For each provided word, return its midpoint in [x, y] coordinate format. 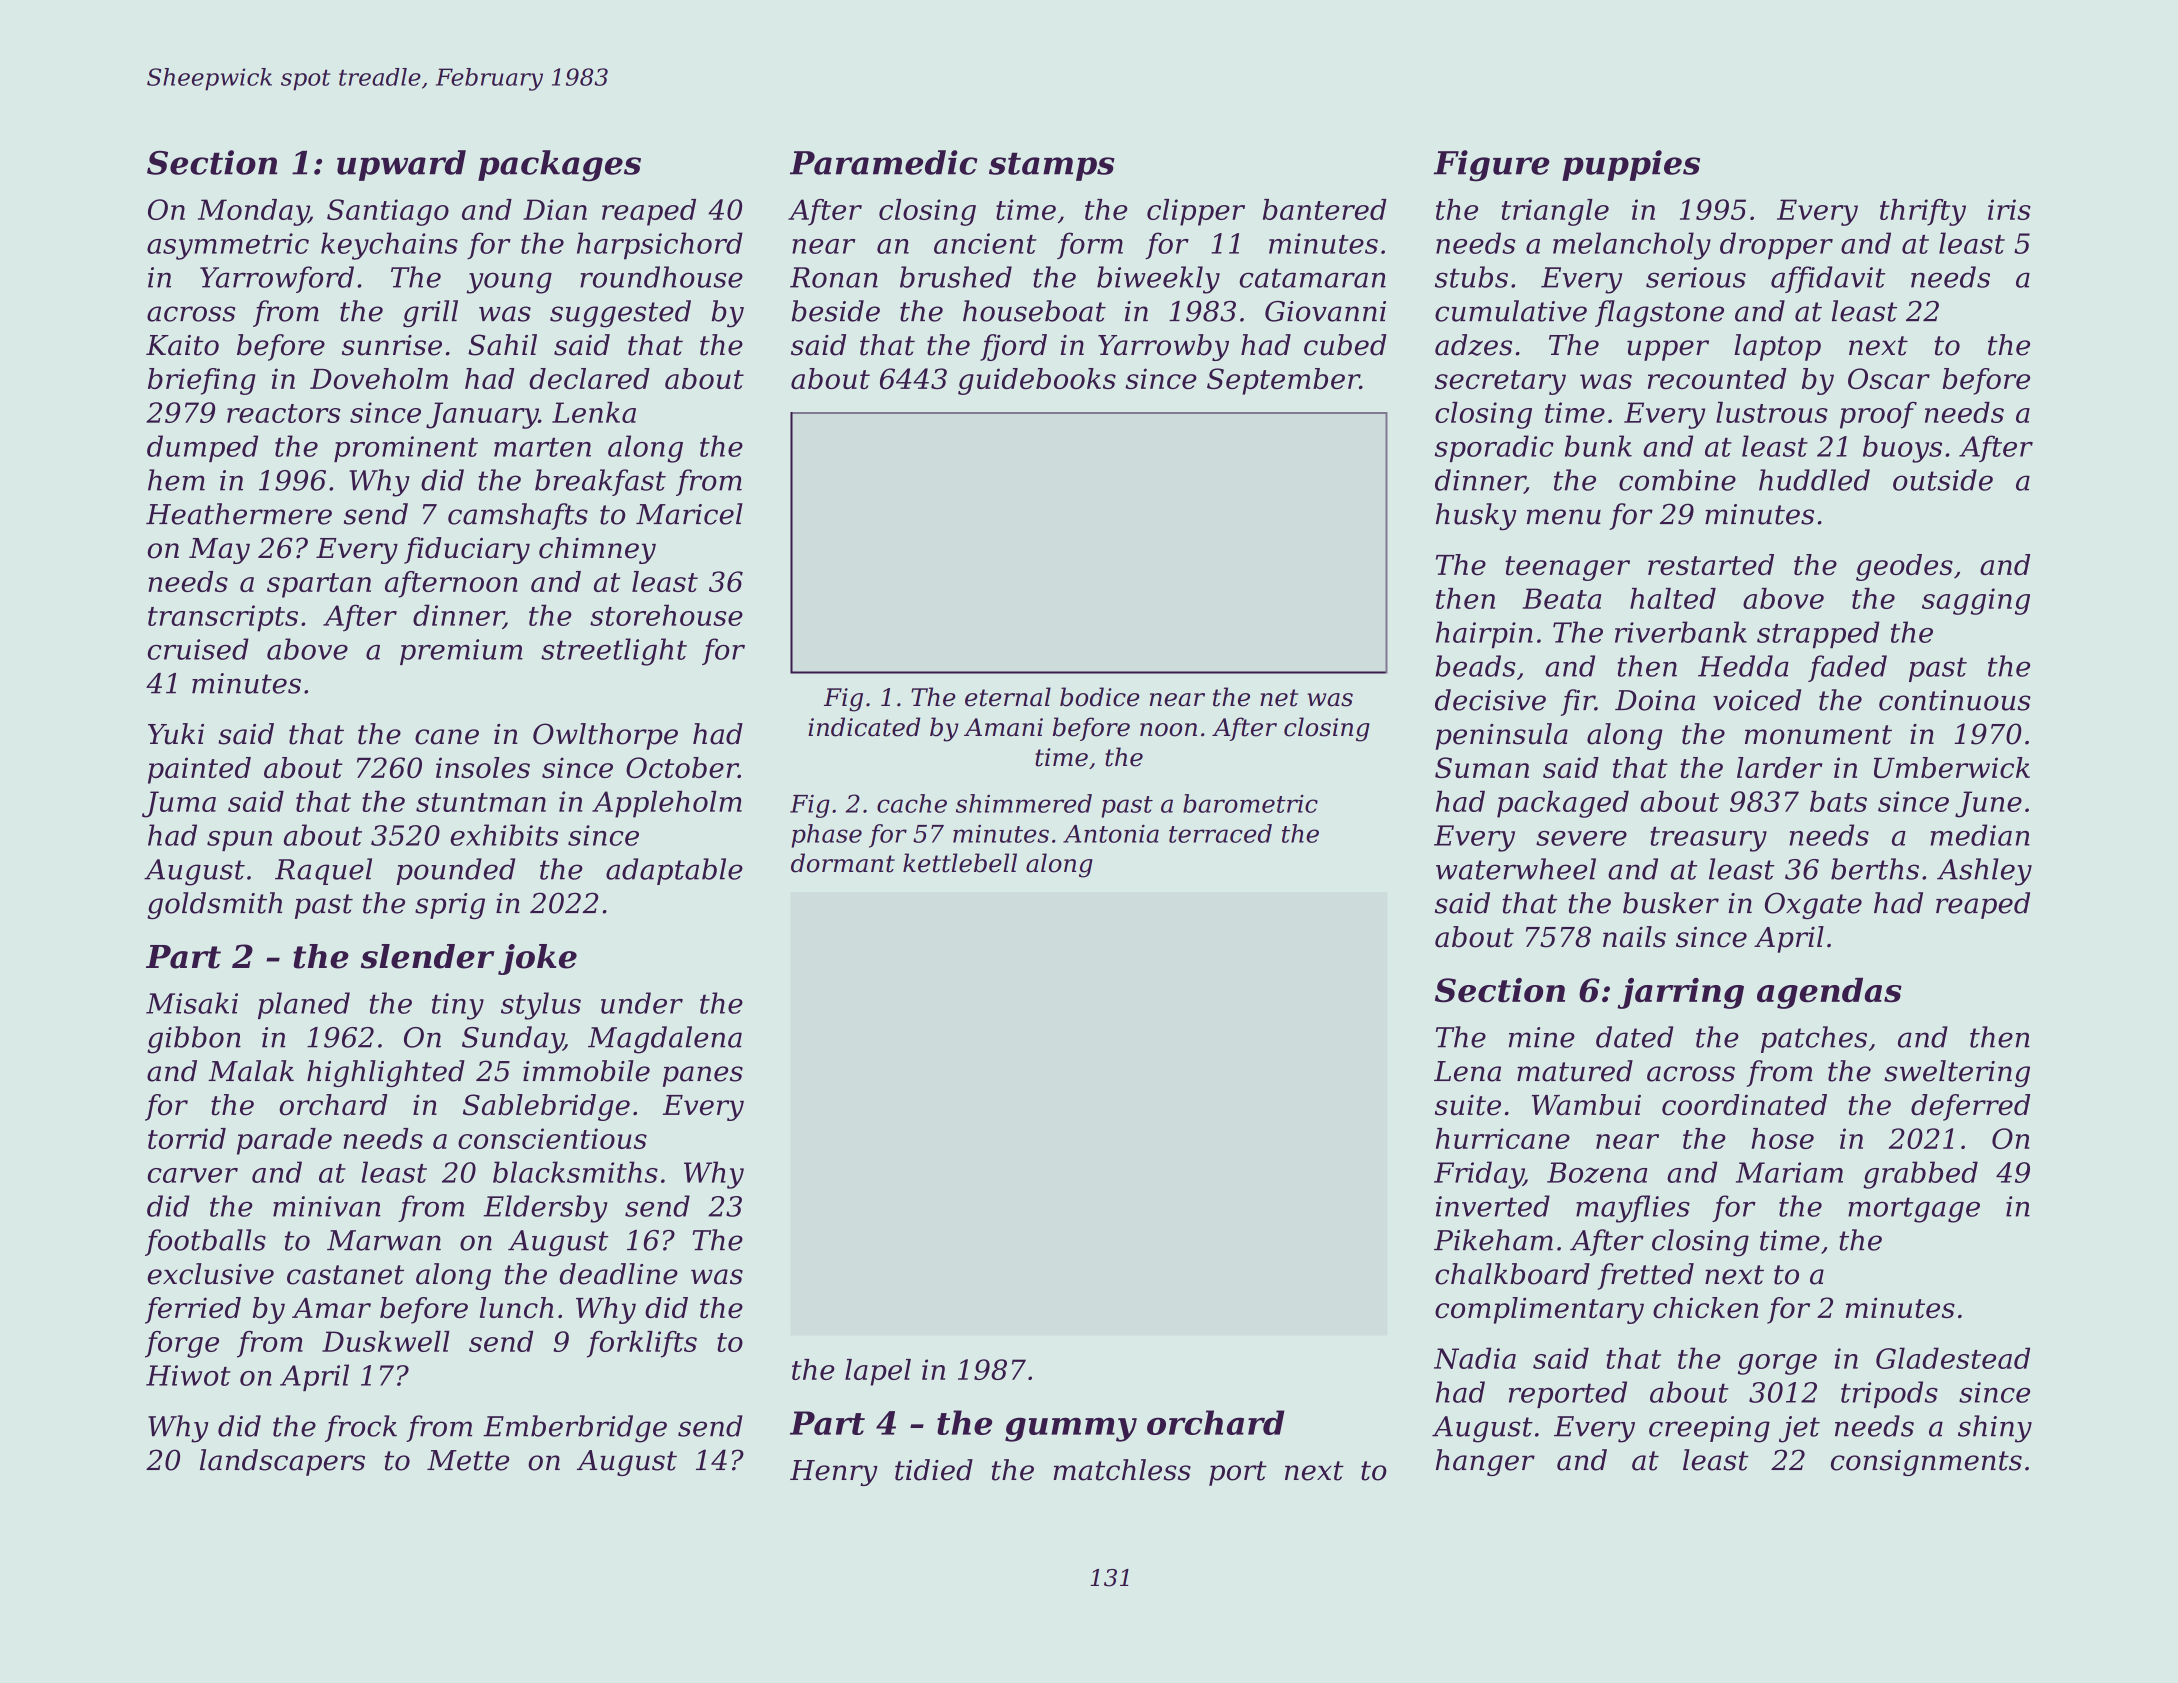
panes [703, 1076]
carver [193, 1175]
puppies [1631, 165]
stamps [1052, 166]
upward [401, 165]
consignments [1926, 1463]
